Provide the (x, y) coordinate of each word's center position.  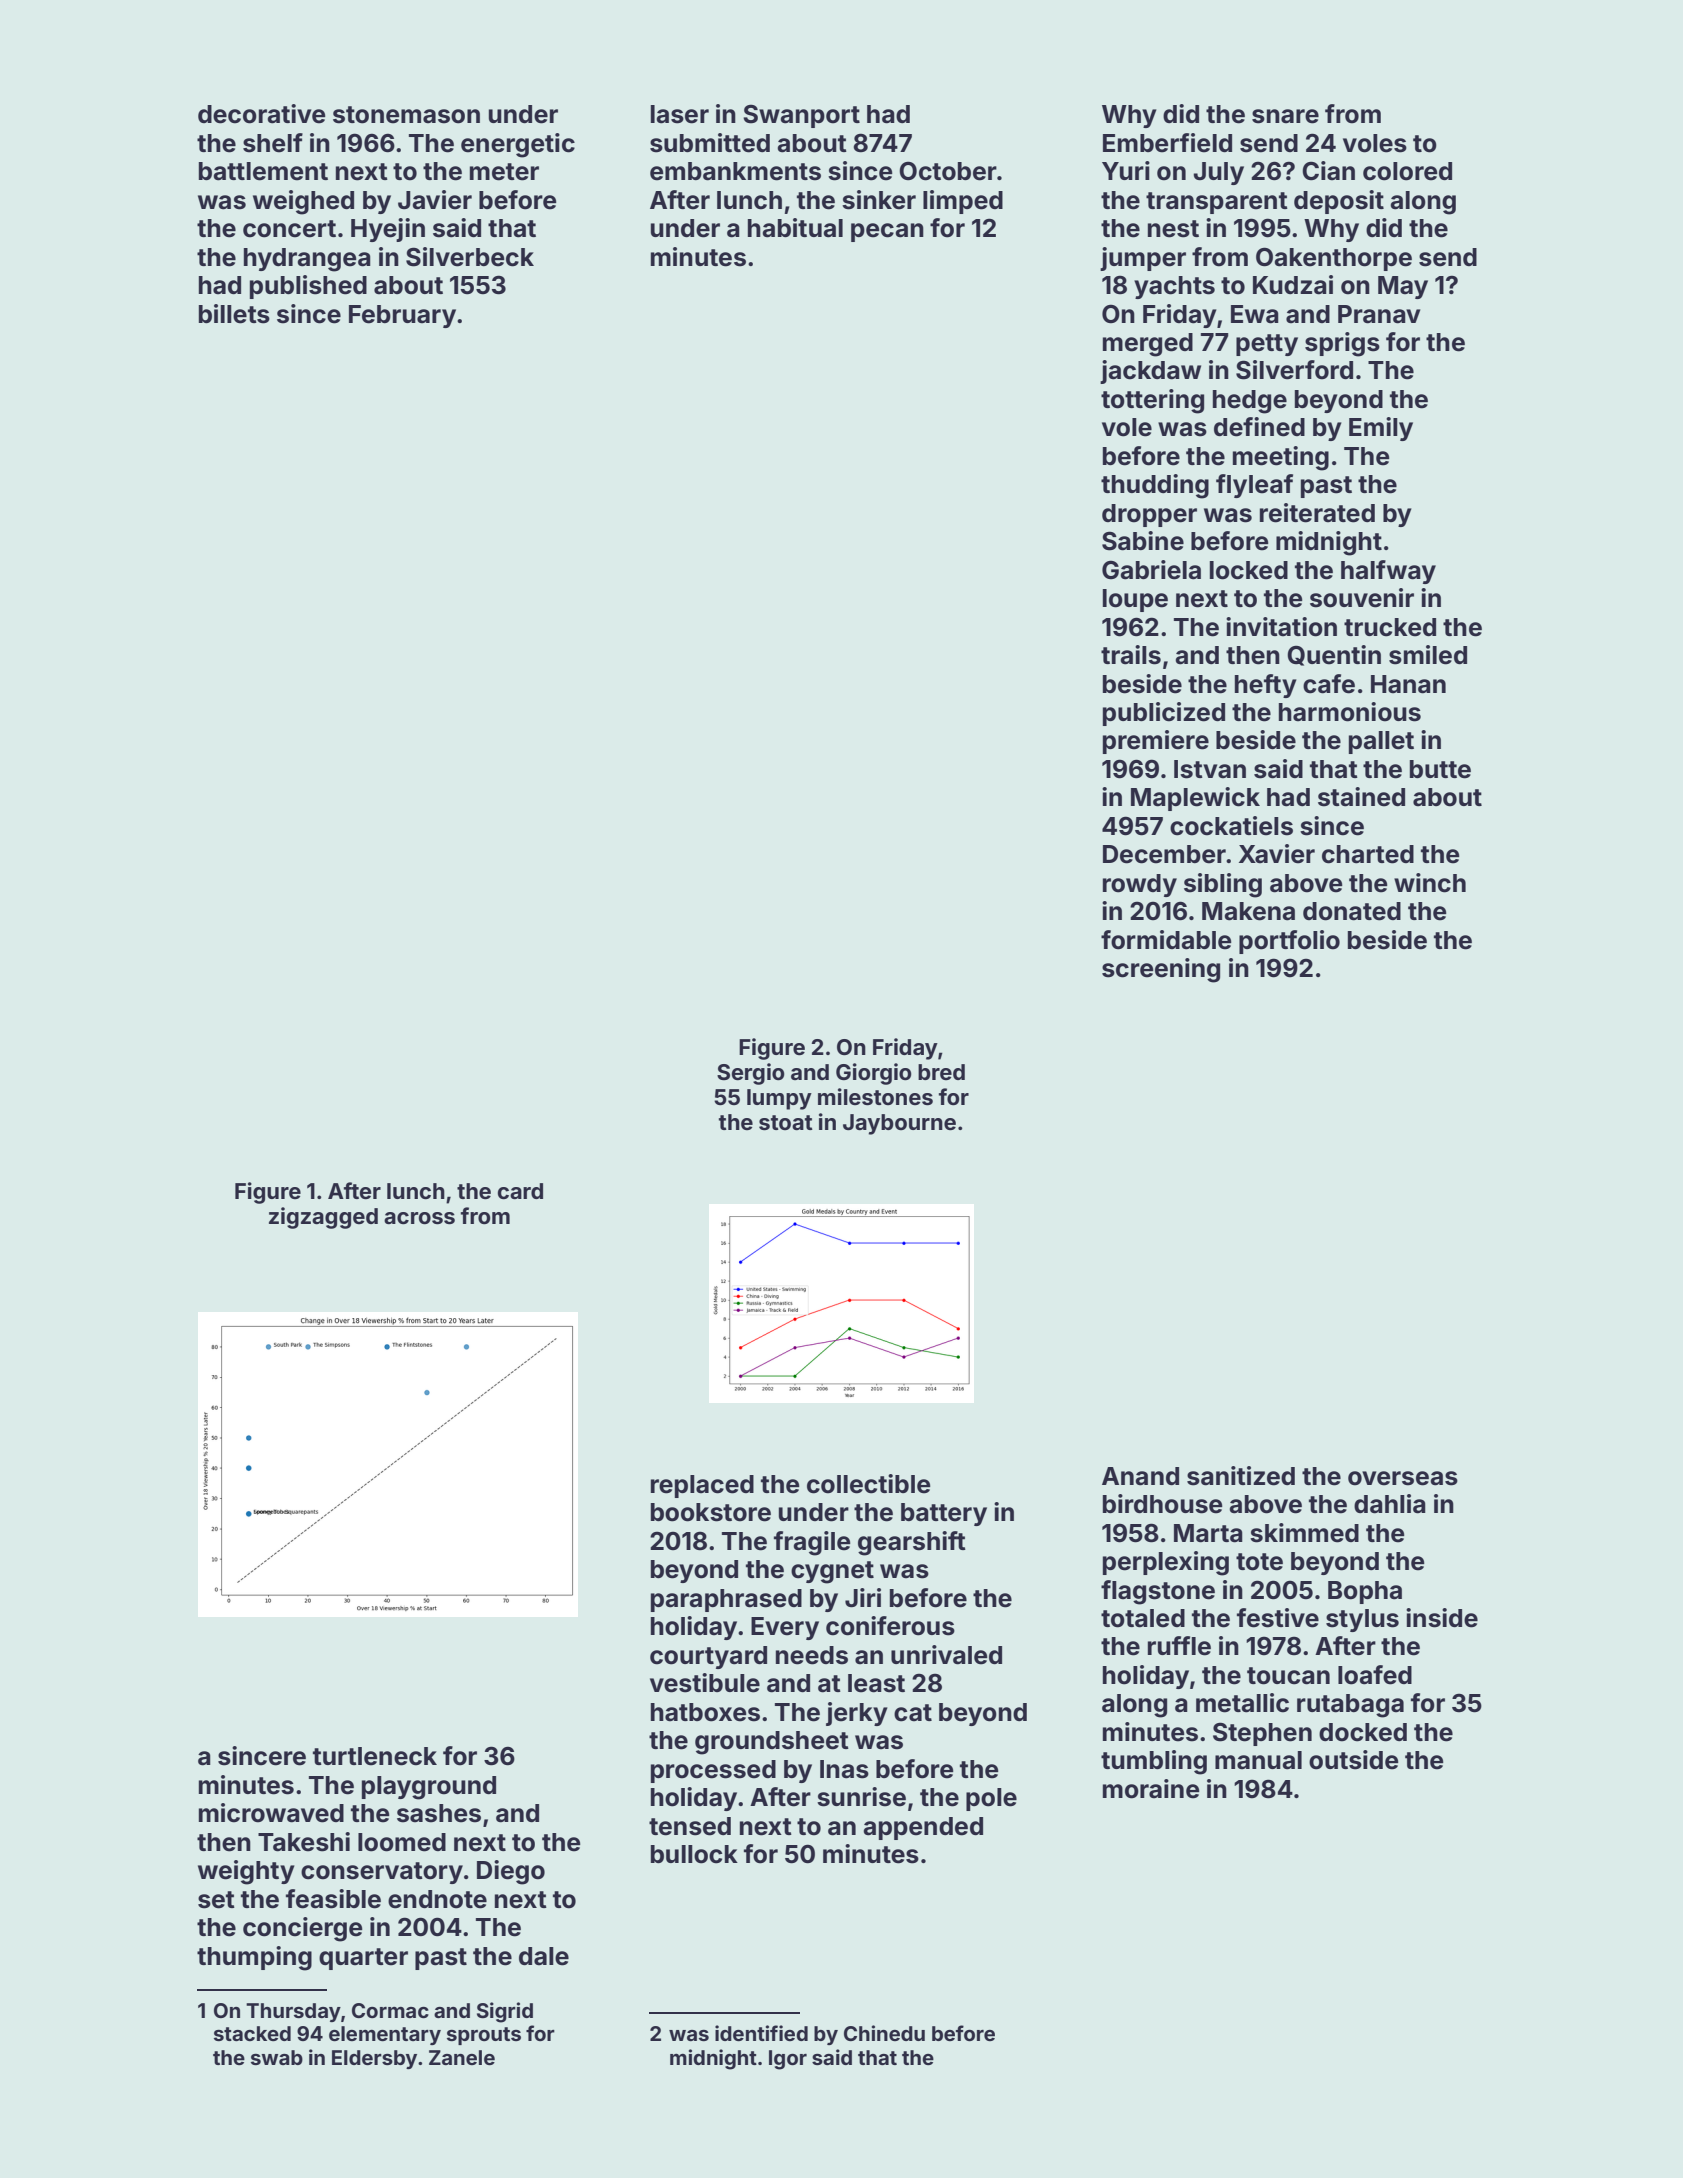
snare (1285, 116)
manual (1258, 1760)
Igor (788, 2060)
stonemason (406, 115)
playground (429, 1788)
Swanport (801, 116)
